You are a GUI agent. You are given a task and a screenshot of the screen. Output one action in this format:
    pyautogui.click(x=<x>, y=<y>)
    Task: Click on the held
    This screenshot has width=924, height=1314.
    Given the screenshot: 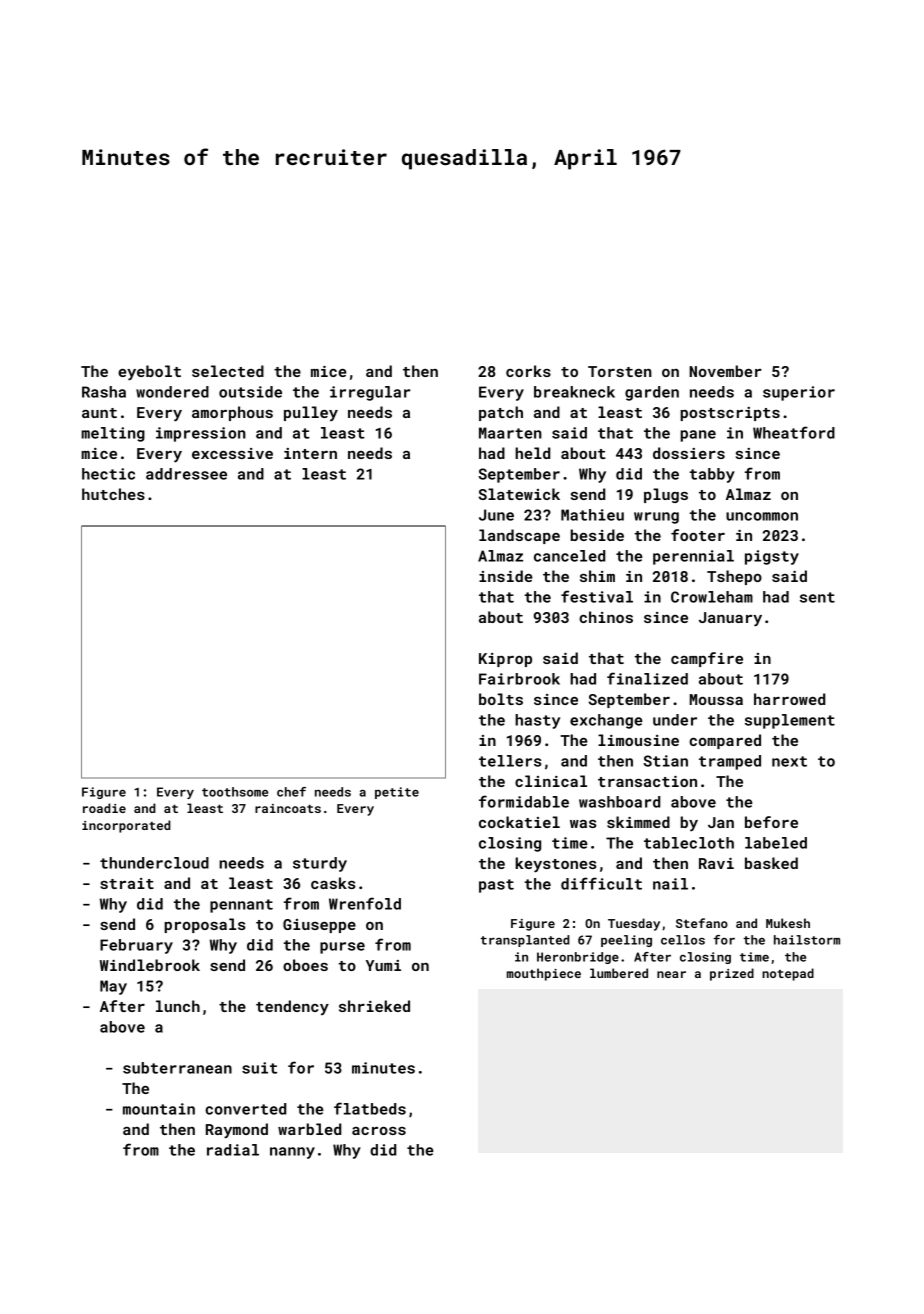 What is the action you would take?
    pyautogui.click(x=532, y=453)
